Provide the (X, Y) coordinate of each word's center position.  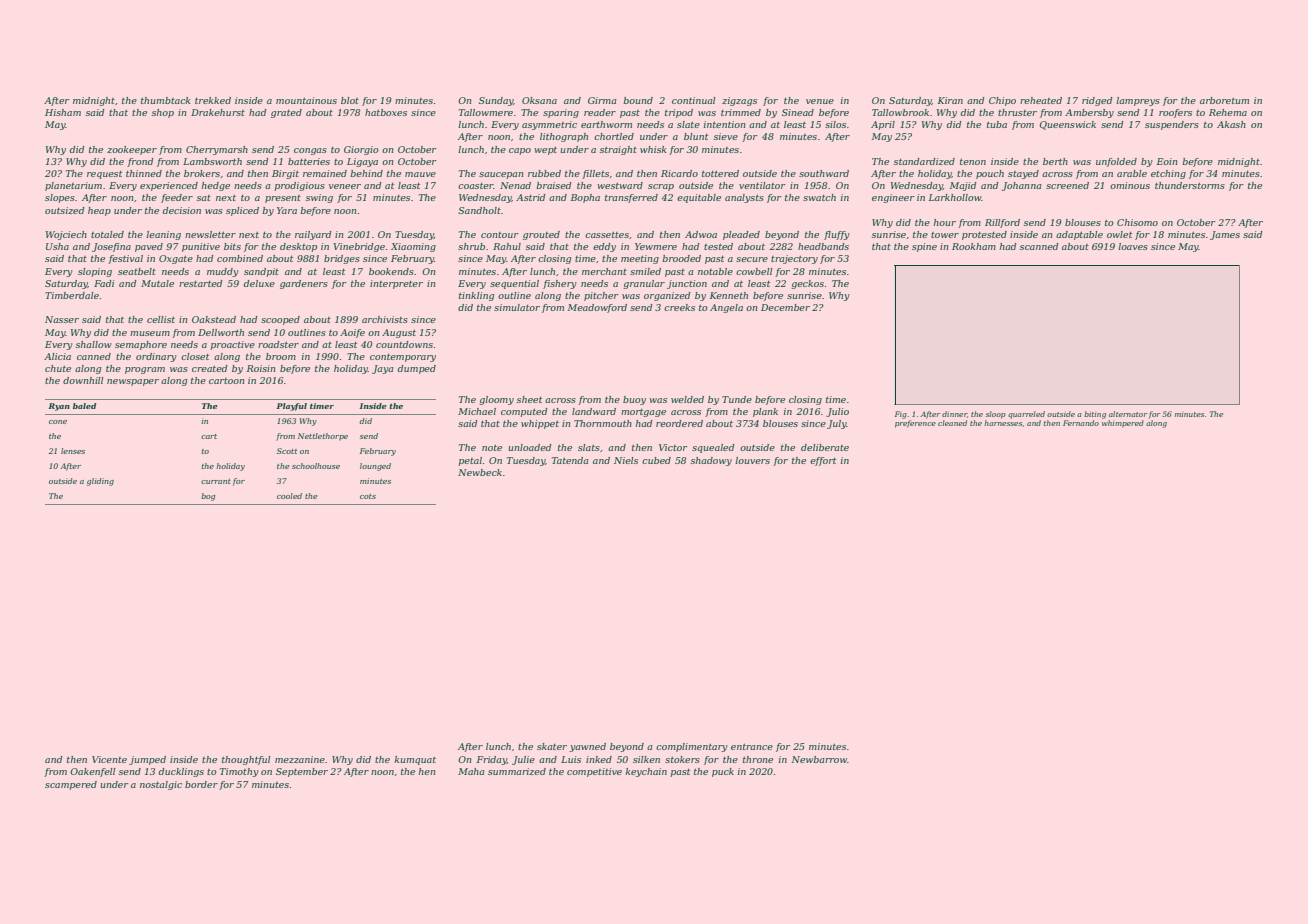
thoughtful (246, 760)
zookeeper (132, 150)
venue (820, 101)
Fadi (104, 283)
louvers (752, 460)
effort (823, 461)
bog (208, 497)
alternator (1128, 414)
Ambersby (1089, 113)
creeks (679, 307)
